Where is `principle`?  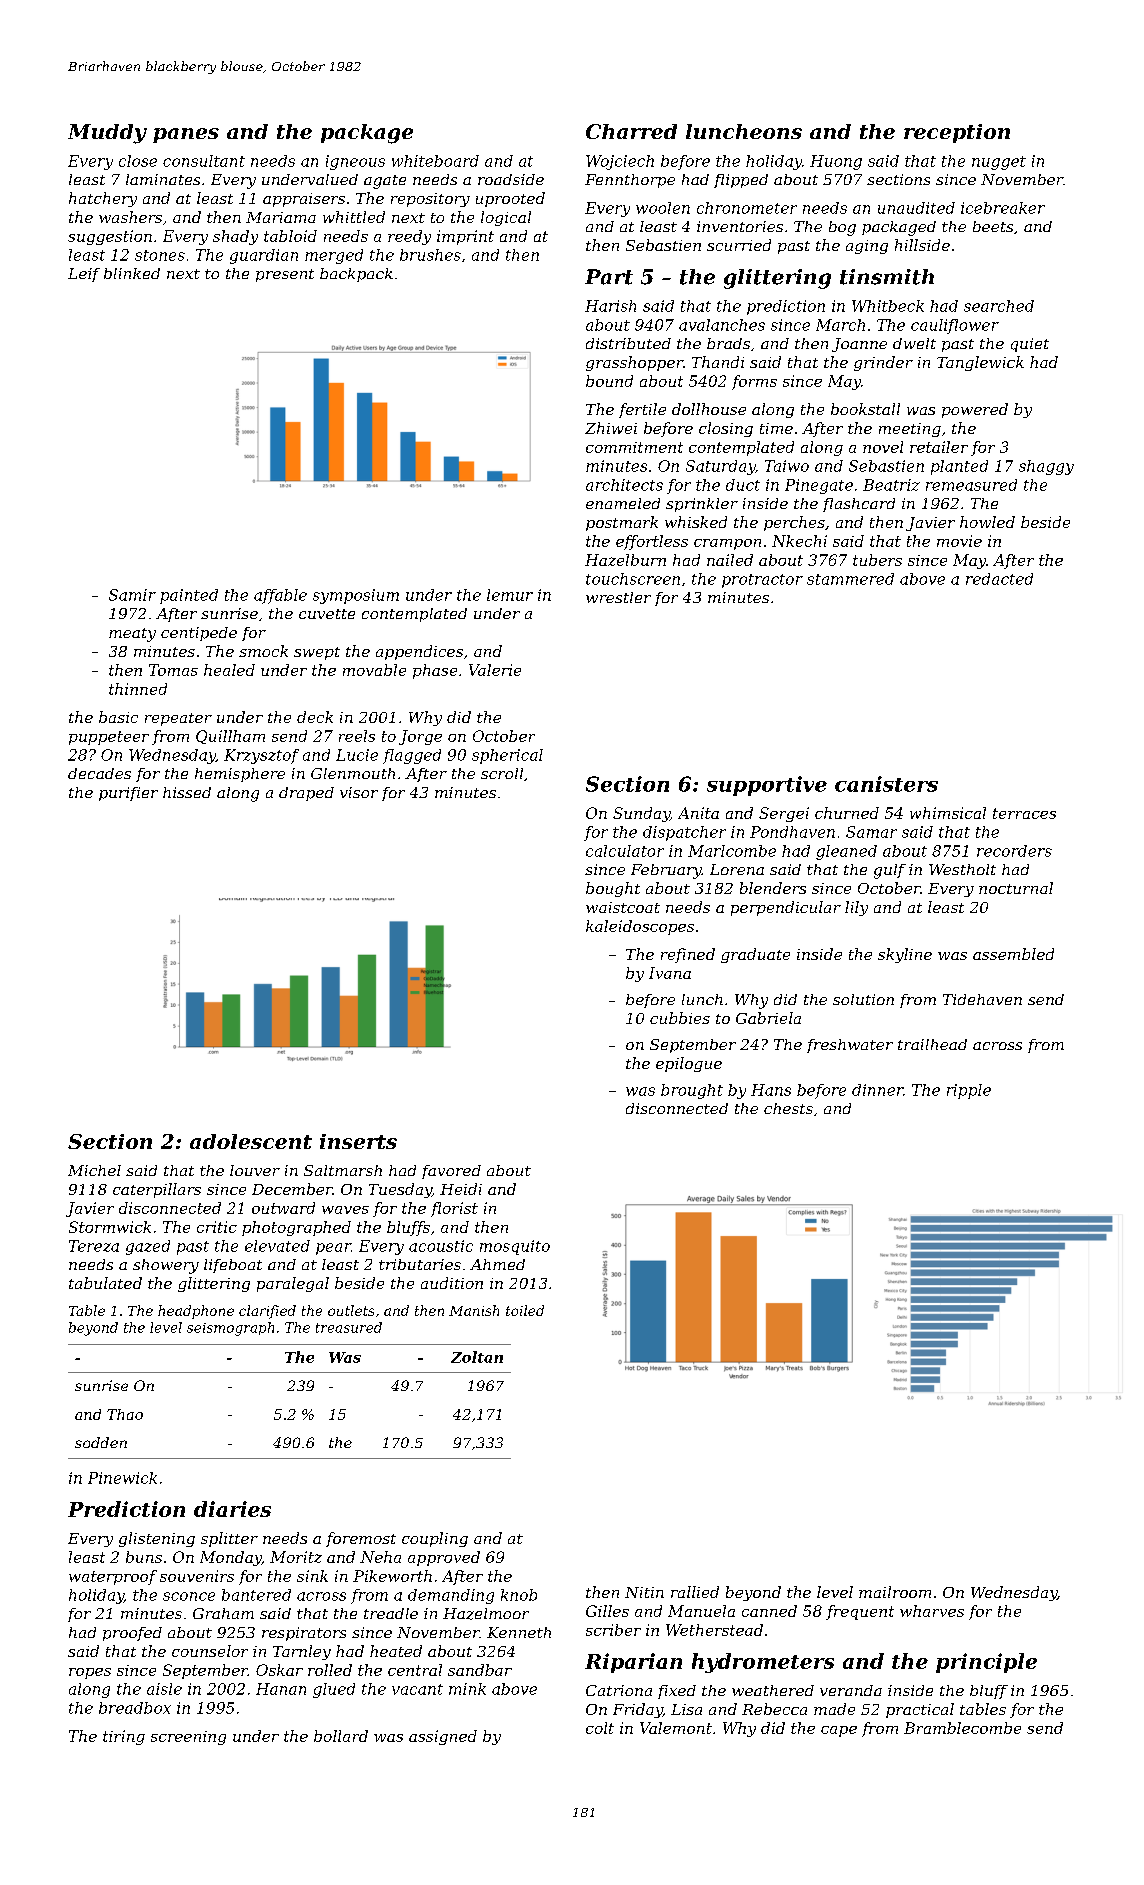 principle is located at coordinates (986, 1663).
